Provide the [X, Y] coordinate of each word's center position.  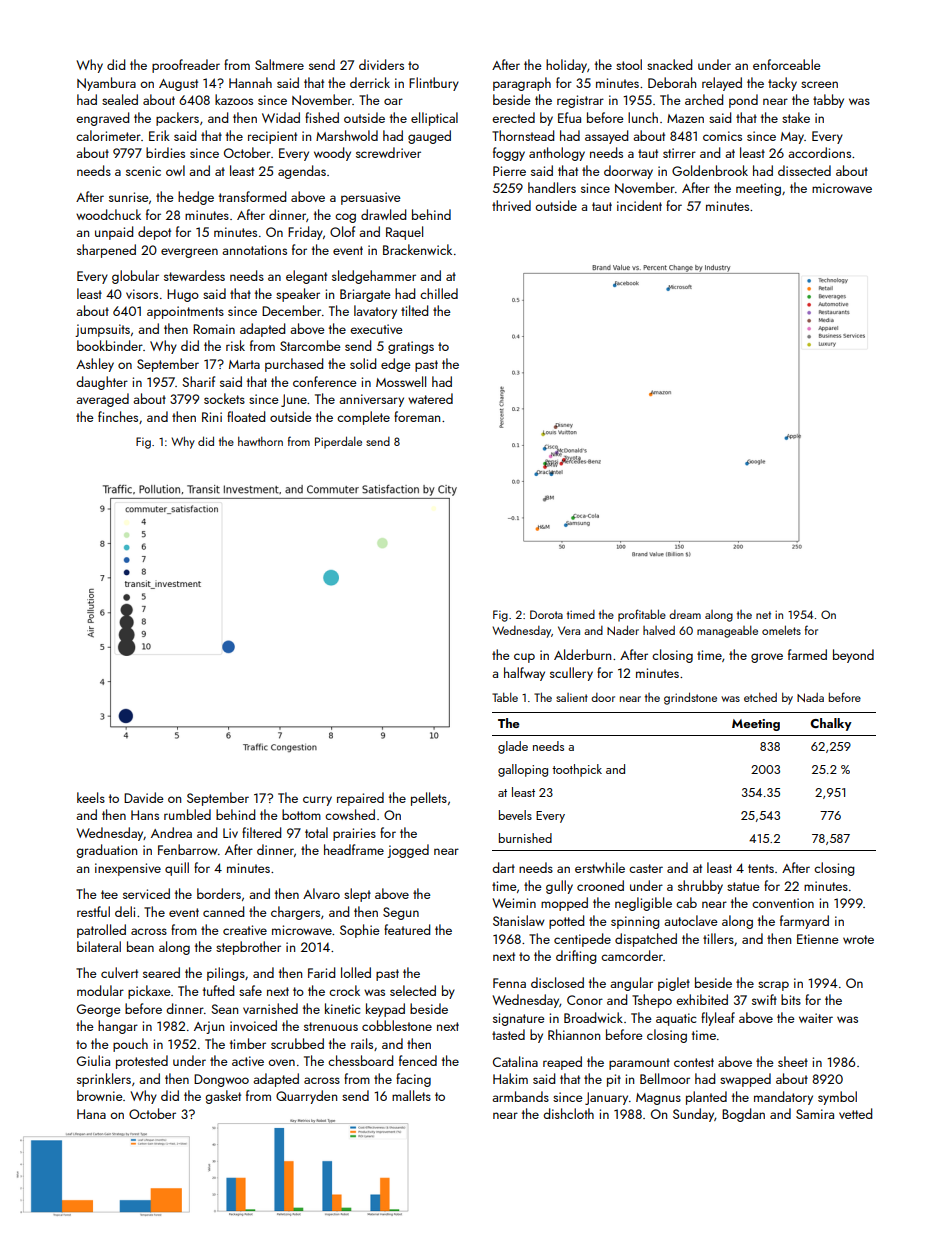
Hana [91, 1114]
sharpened [106, 251]
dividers [381, 64]
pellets [429, 799]
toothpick [577, 770]
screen [819, 84]
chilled [439, 293]
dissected [804, 170]
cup [524, 658]
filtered [261, 832]
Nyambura [106, 84]
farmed [807, 654]
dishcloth [568, 1113]
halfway [524, 674]
